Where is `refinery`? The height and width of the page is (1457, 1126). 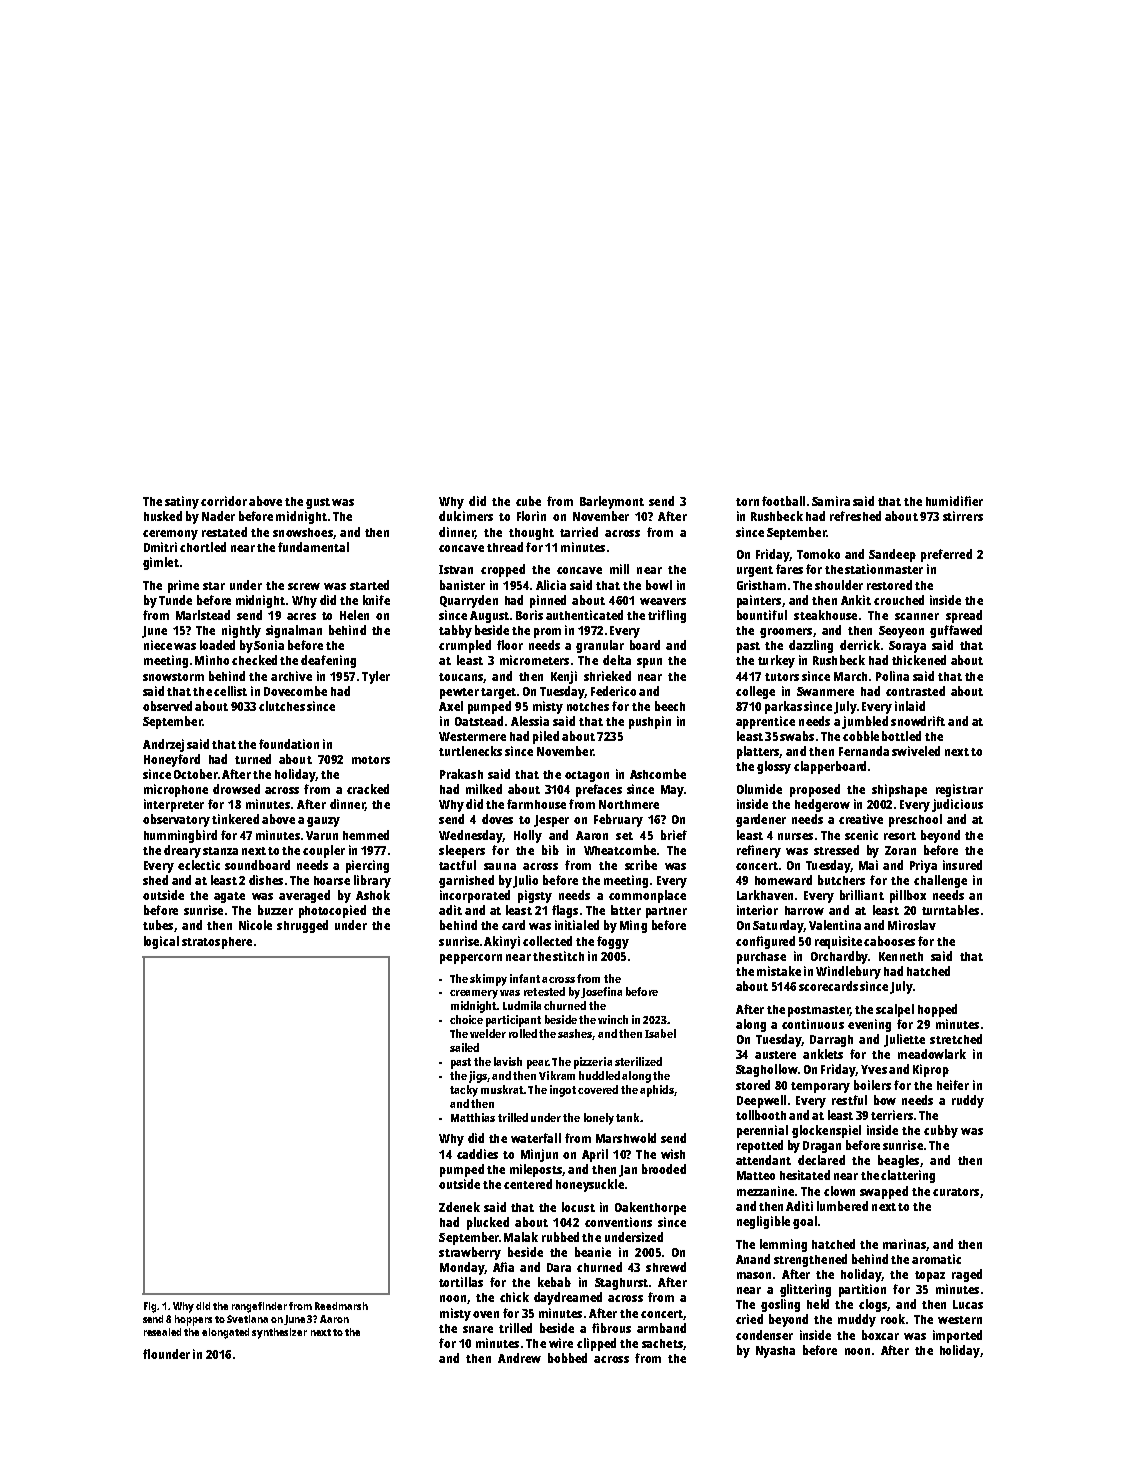 refinery is located at coordinates (759, 851).
